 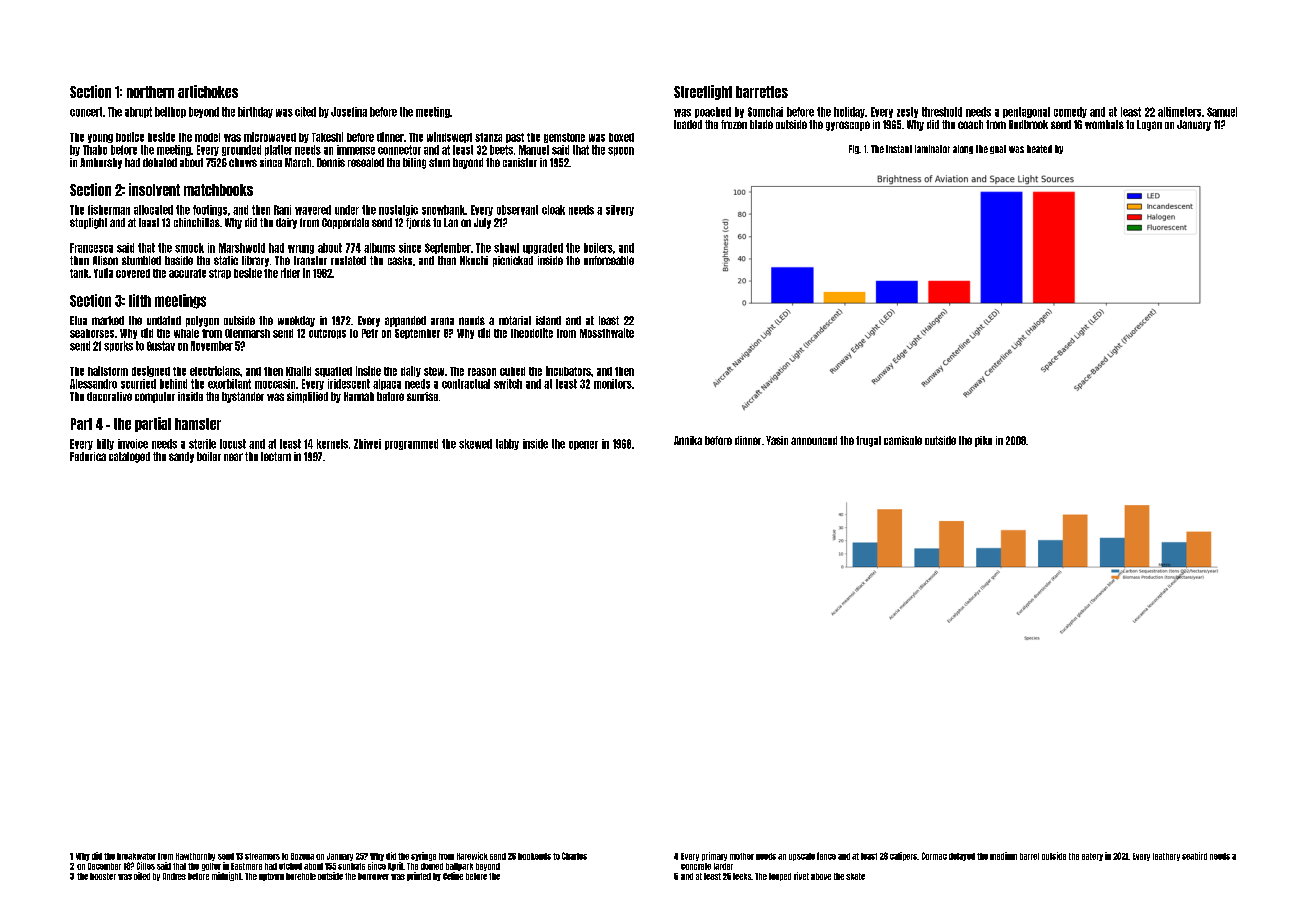 What do you see at coordinates (270, 137) in the screenshot?
I see `microwaved` at bounding box center [270, 137].
